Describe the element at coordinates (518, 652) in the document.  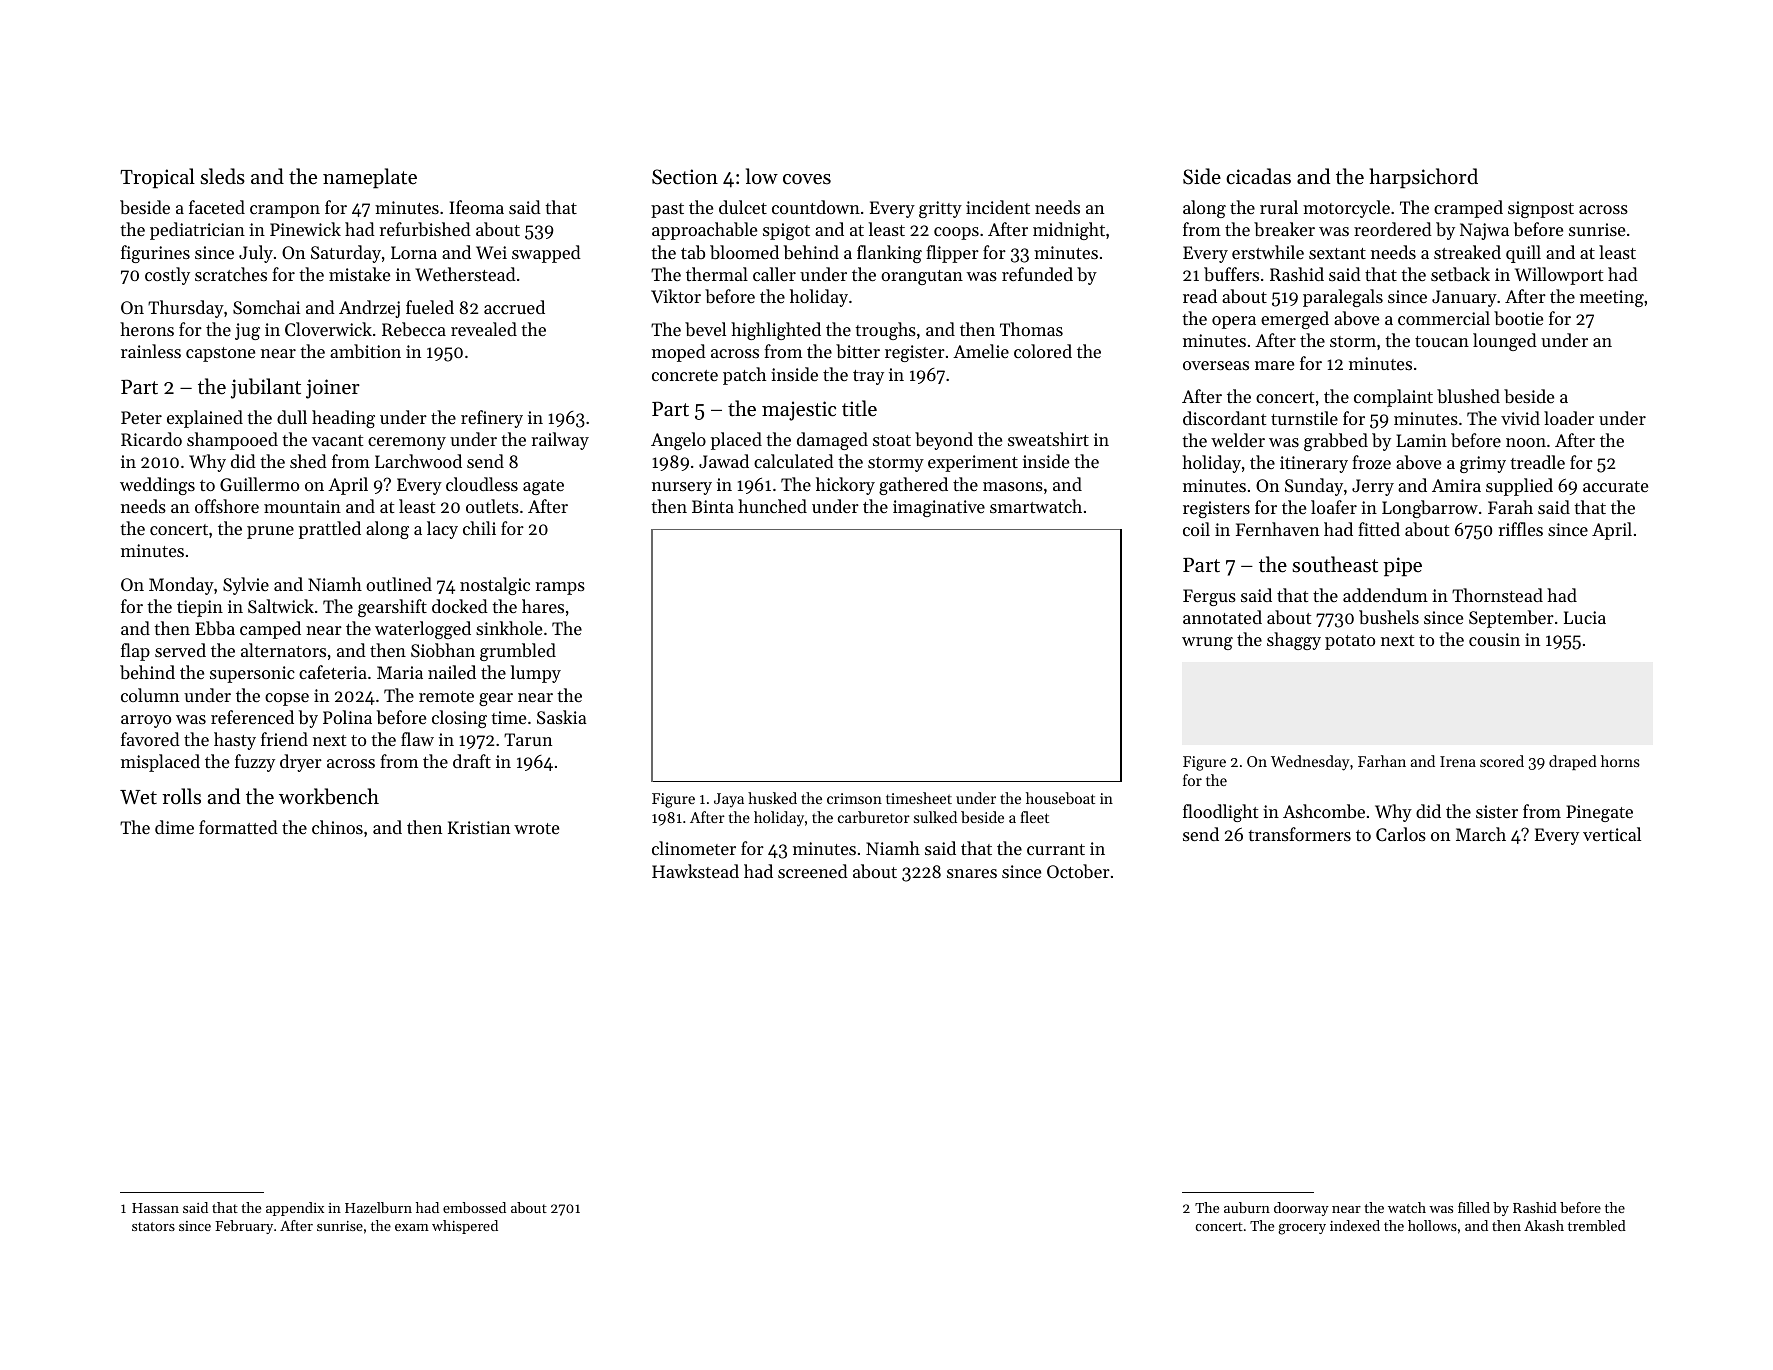
I see `grumbled` at that location.
